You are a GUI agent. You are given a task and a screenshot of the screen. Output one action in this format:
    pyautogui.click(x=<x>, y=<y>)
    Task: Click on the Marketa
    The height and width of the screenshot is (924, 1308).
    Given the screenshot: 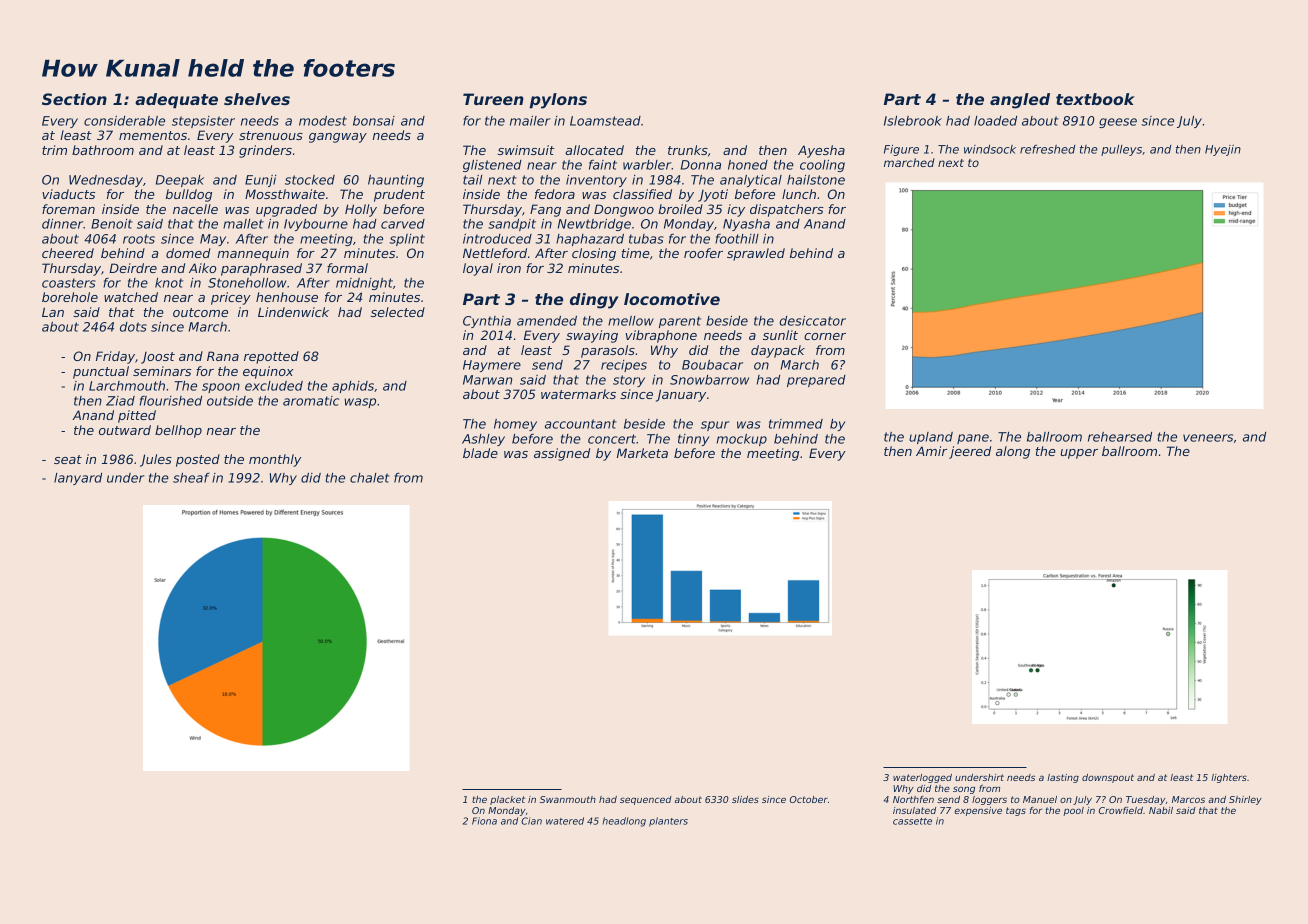 What is the action you would take?
    pyautogui.click(x=642, y=453)
